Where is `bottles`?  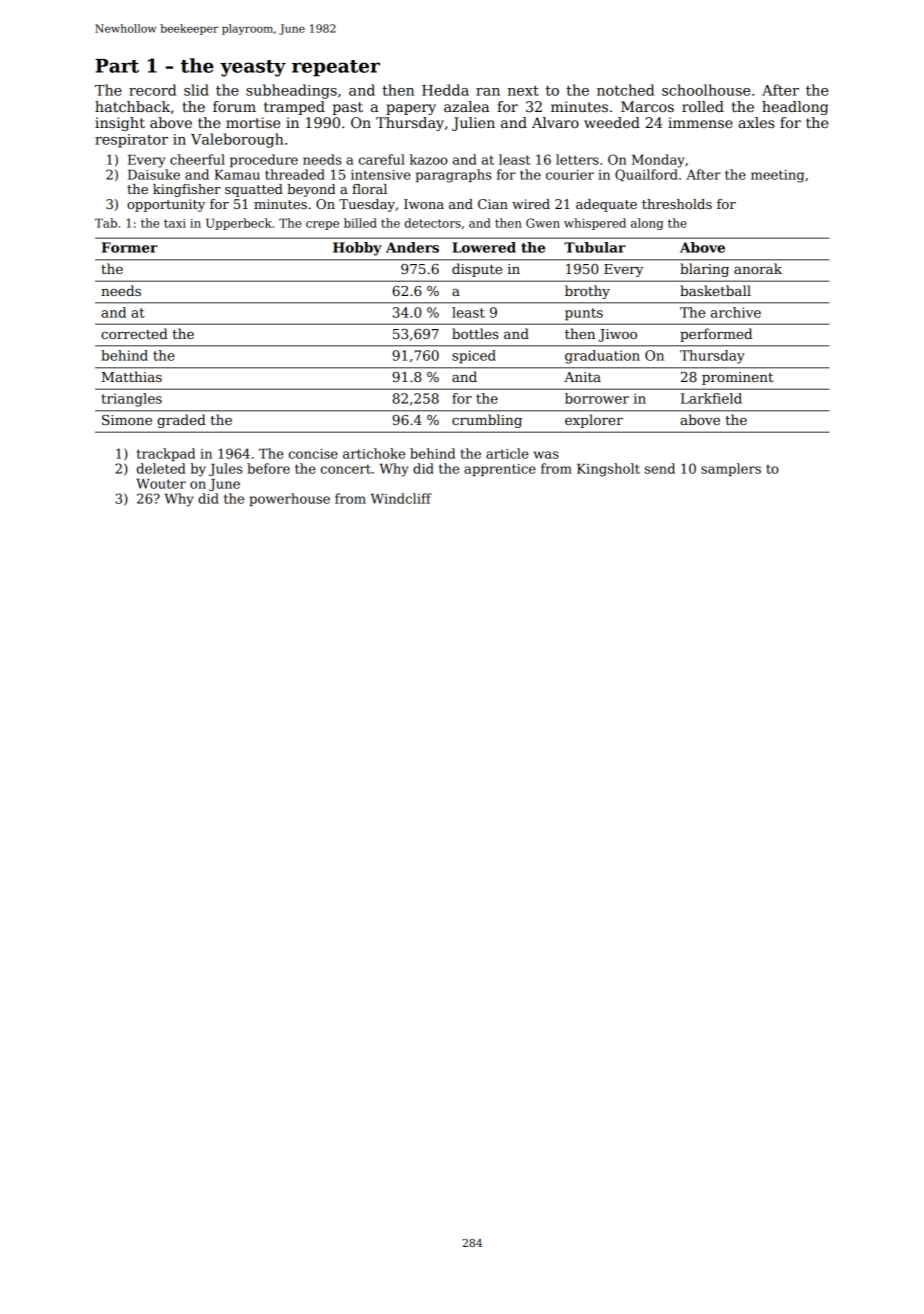
bottles is located at coordinates (475, 333).
